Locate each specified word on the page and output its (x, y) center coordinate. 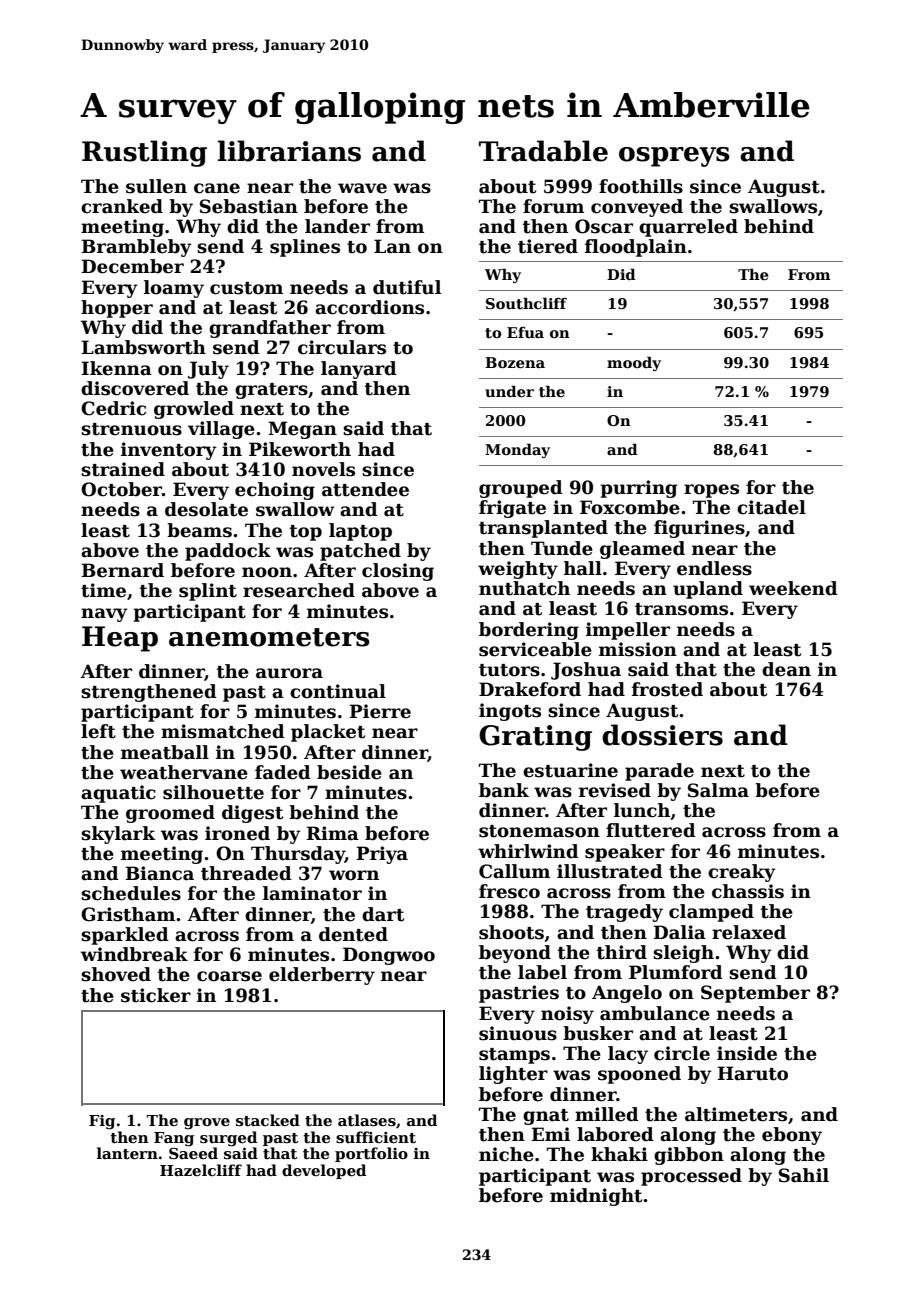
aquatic (118, 794)
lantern (127, 1153)
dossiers (662, 735)
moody (634, 363)
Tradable (543, 151)
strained (123, 469)
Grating (535, 738)
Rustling (144, 153)
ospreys (674, 157)
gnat (546, 1117)
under (509, 391)
